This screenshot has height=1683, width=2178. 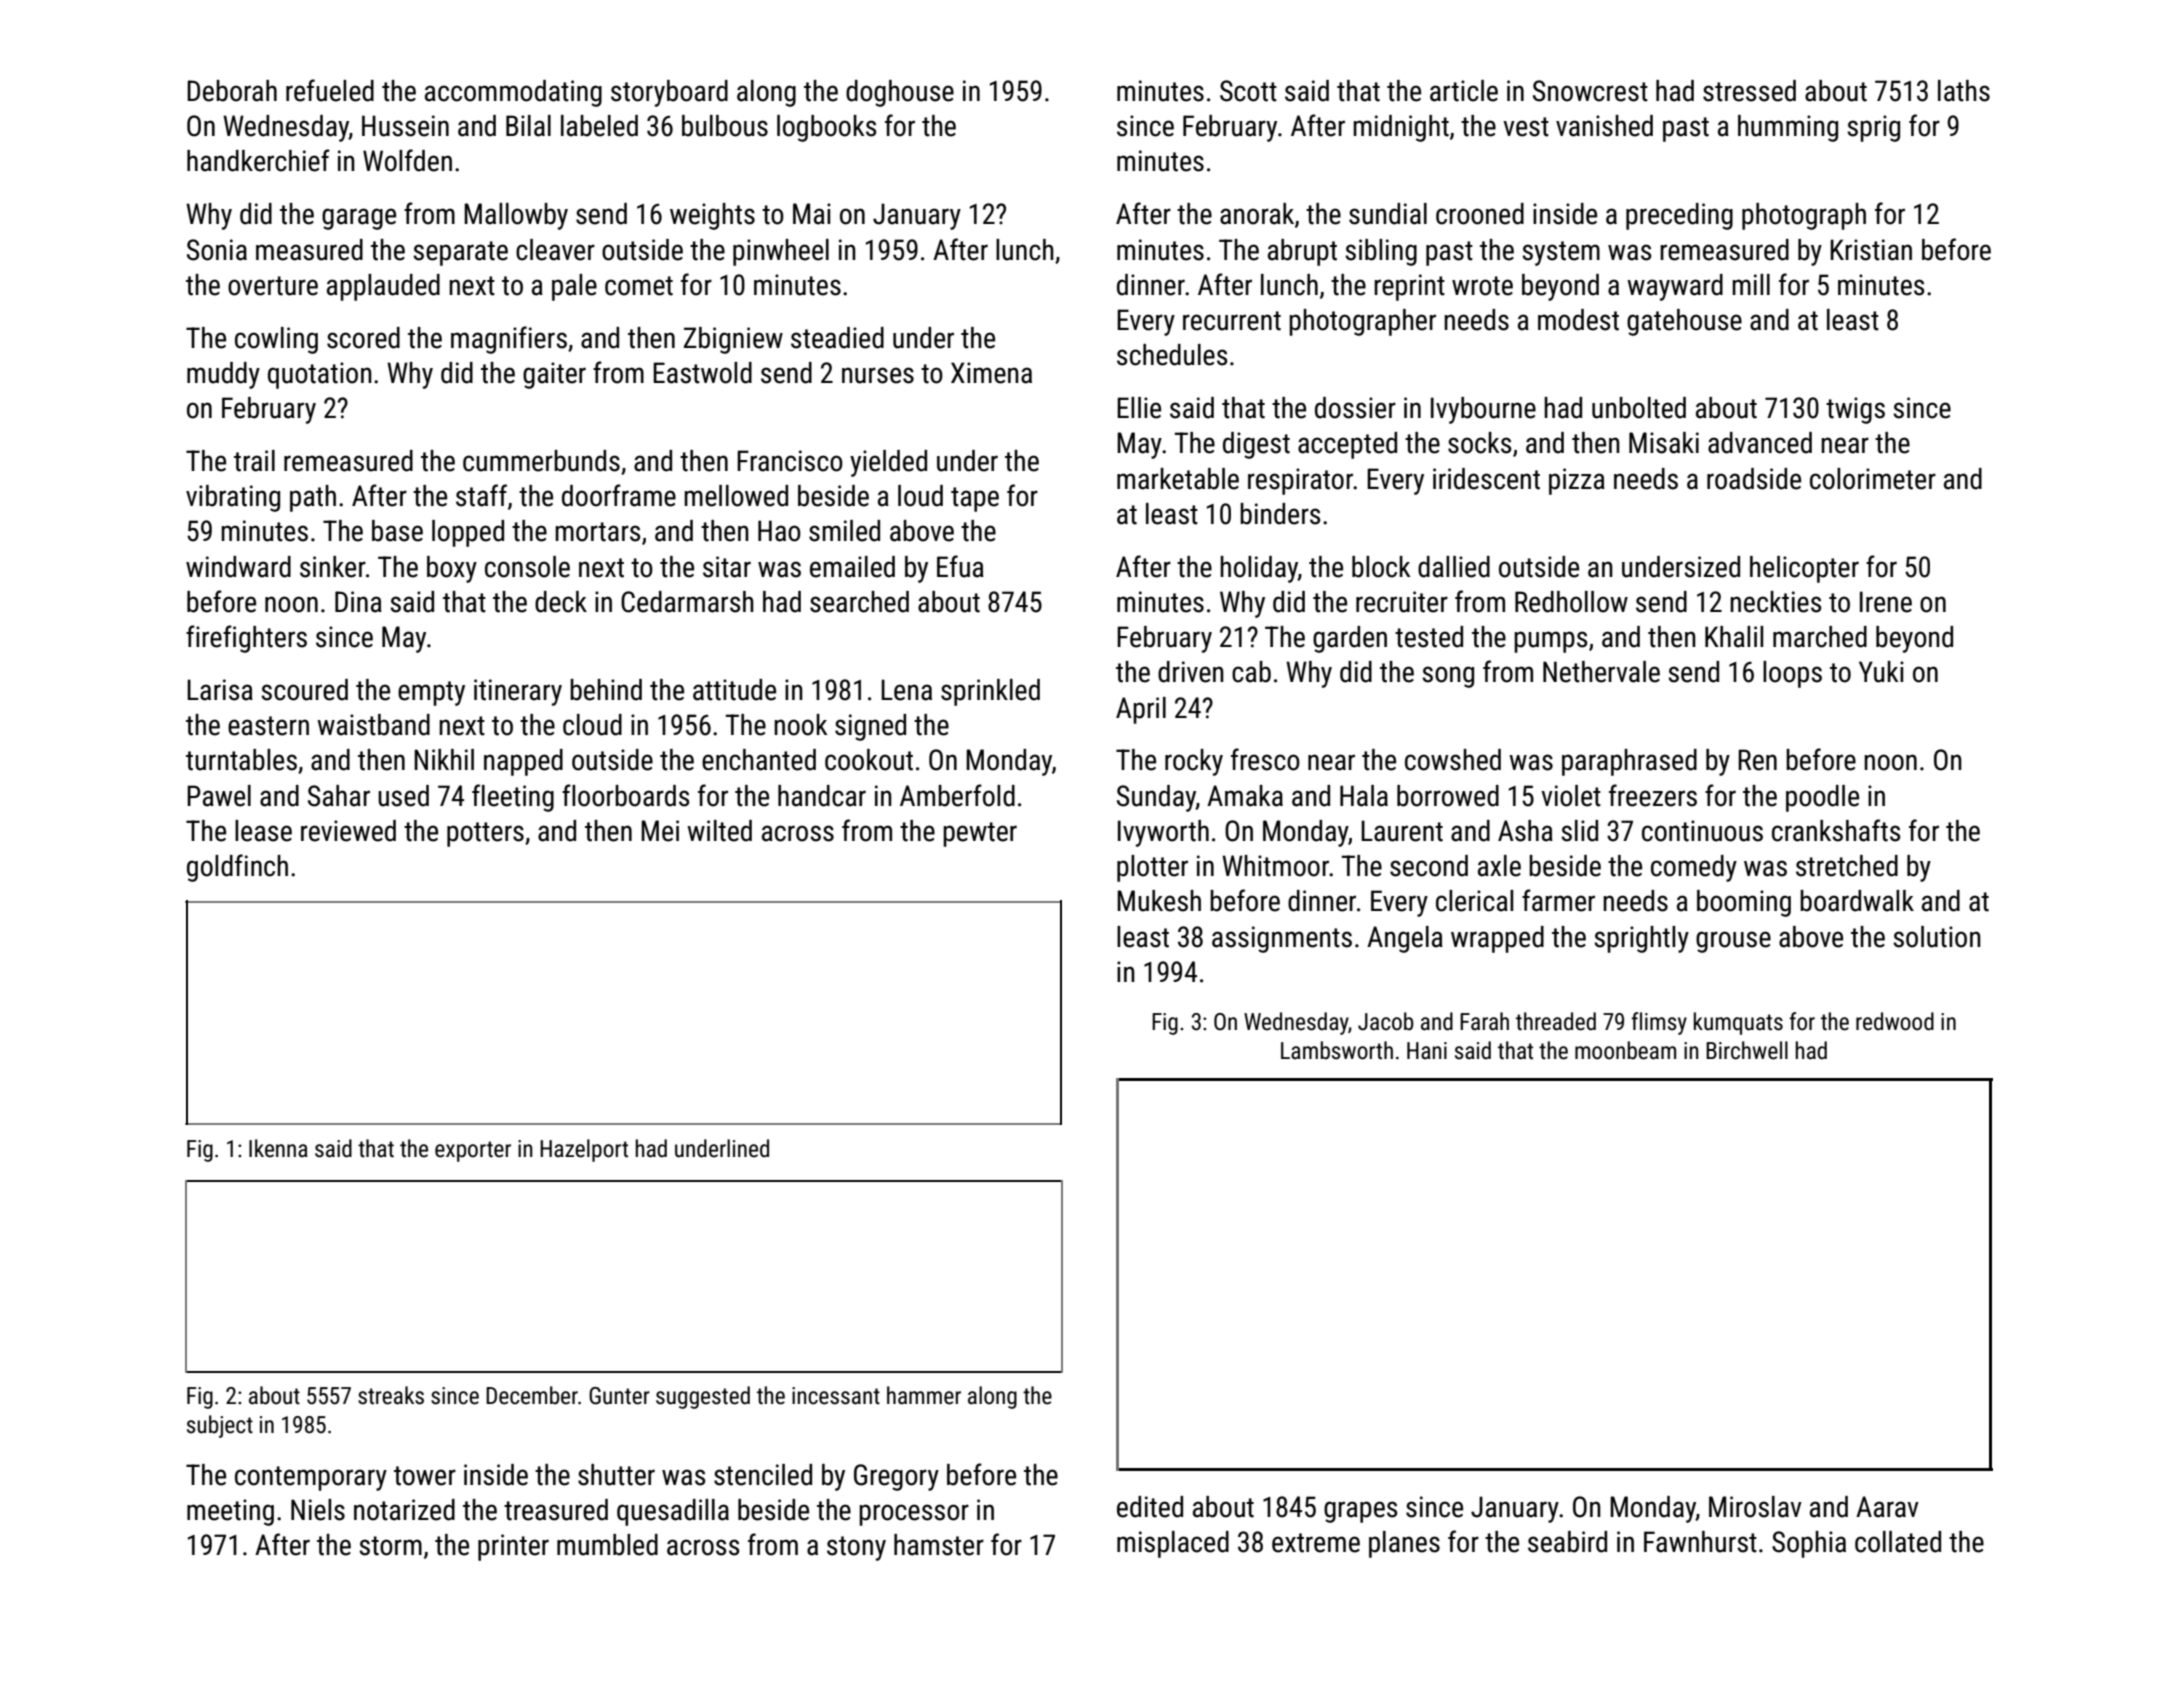 I want to click on weights, so click(x=712, y=216).
